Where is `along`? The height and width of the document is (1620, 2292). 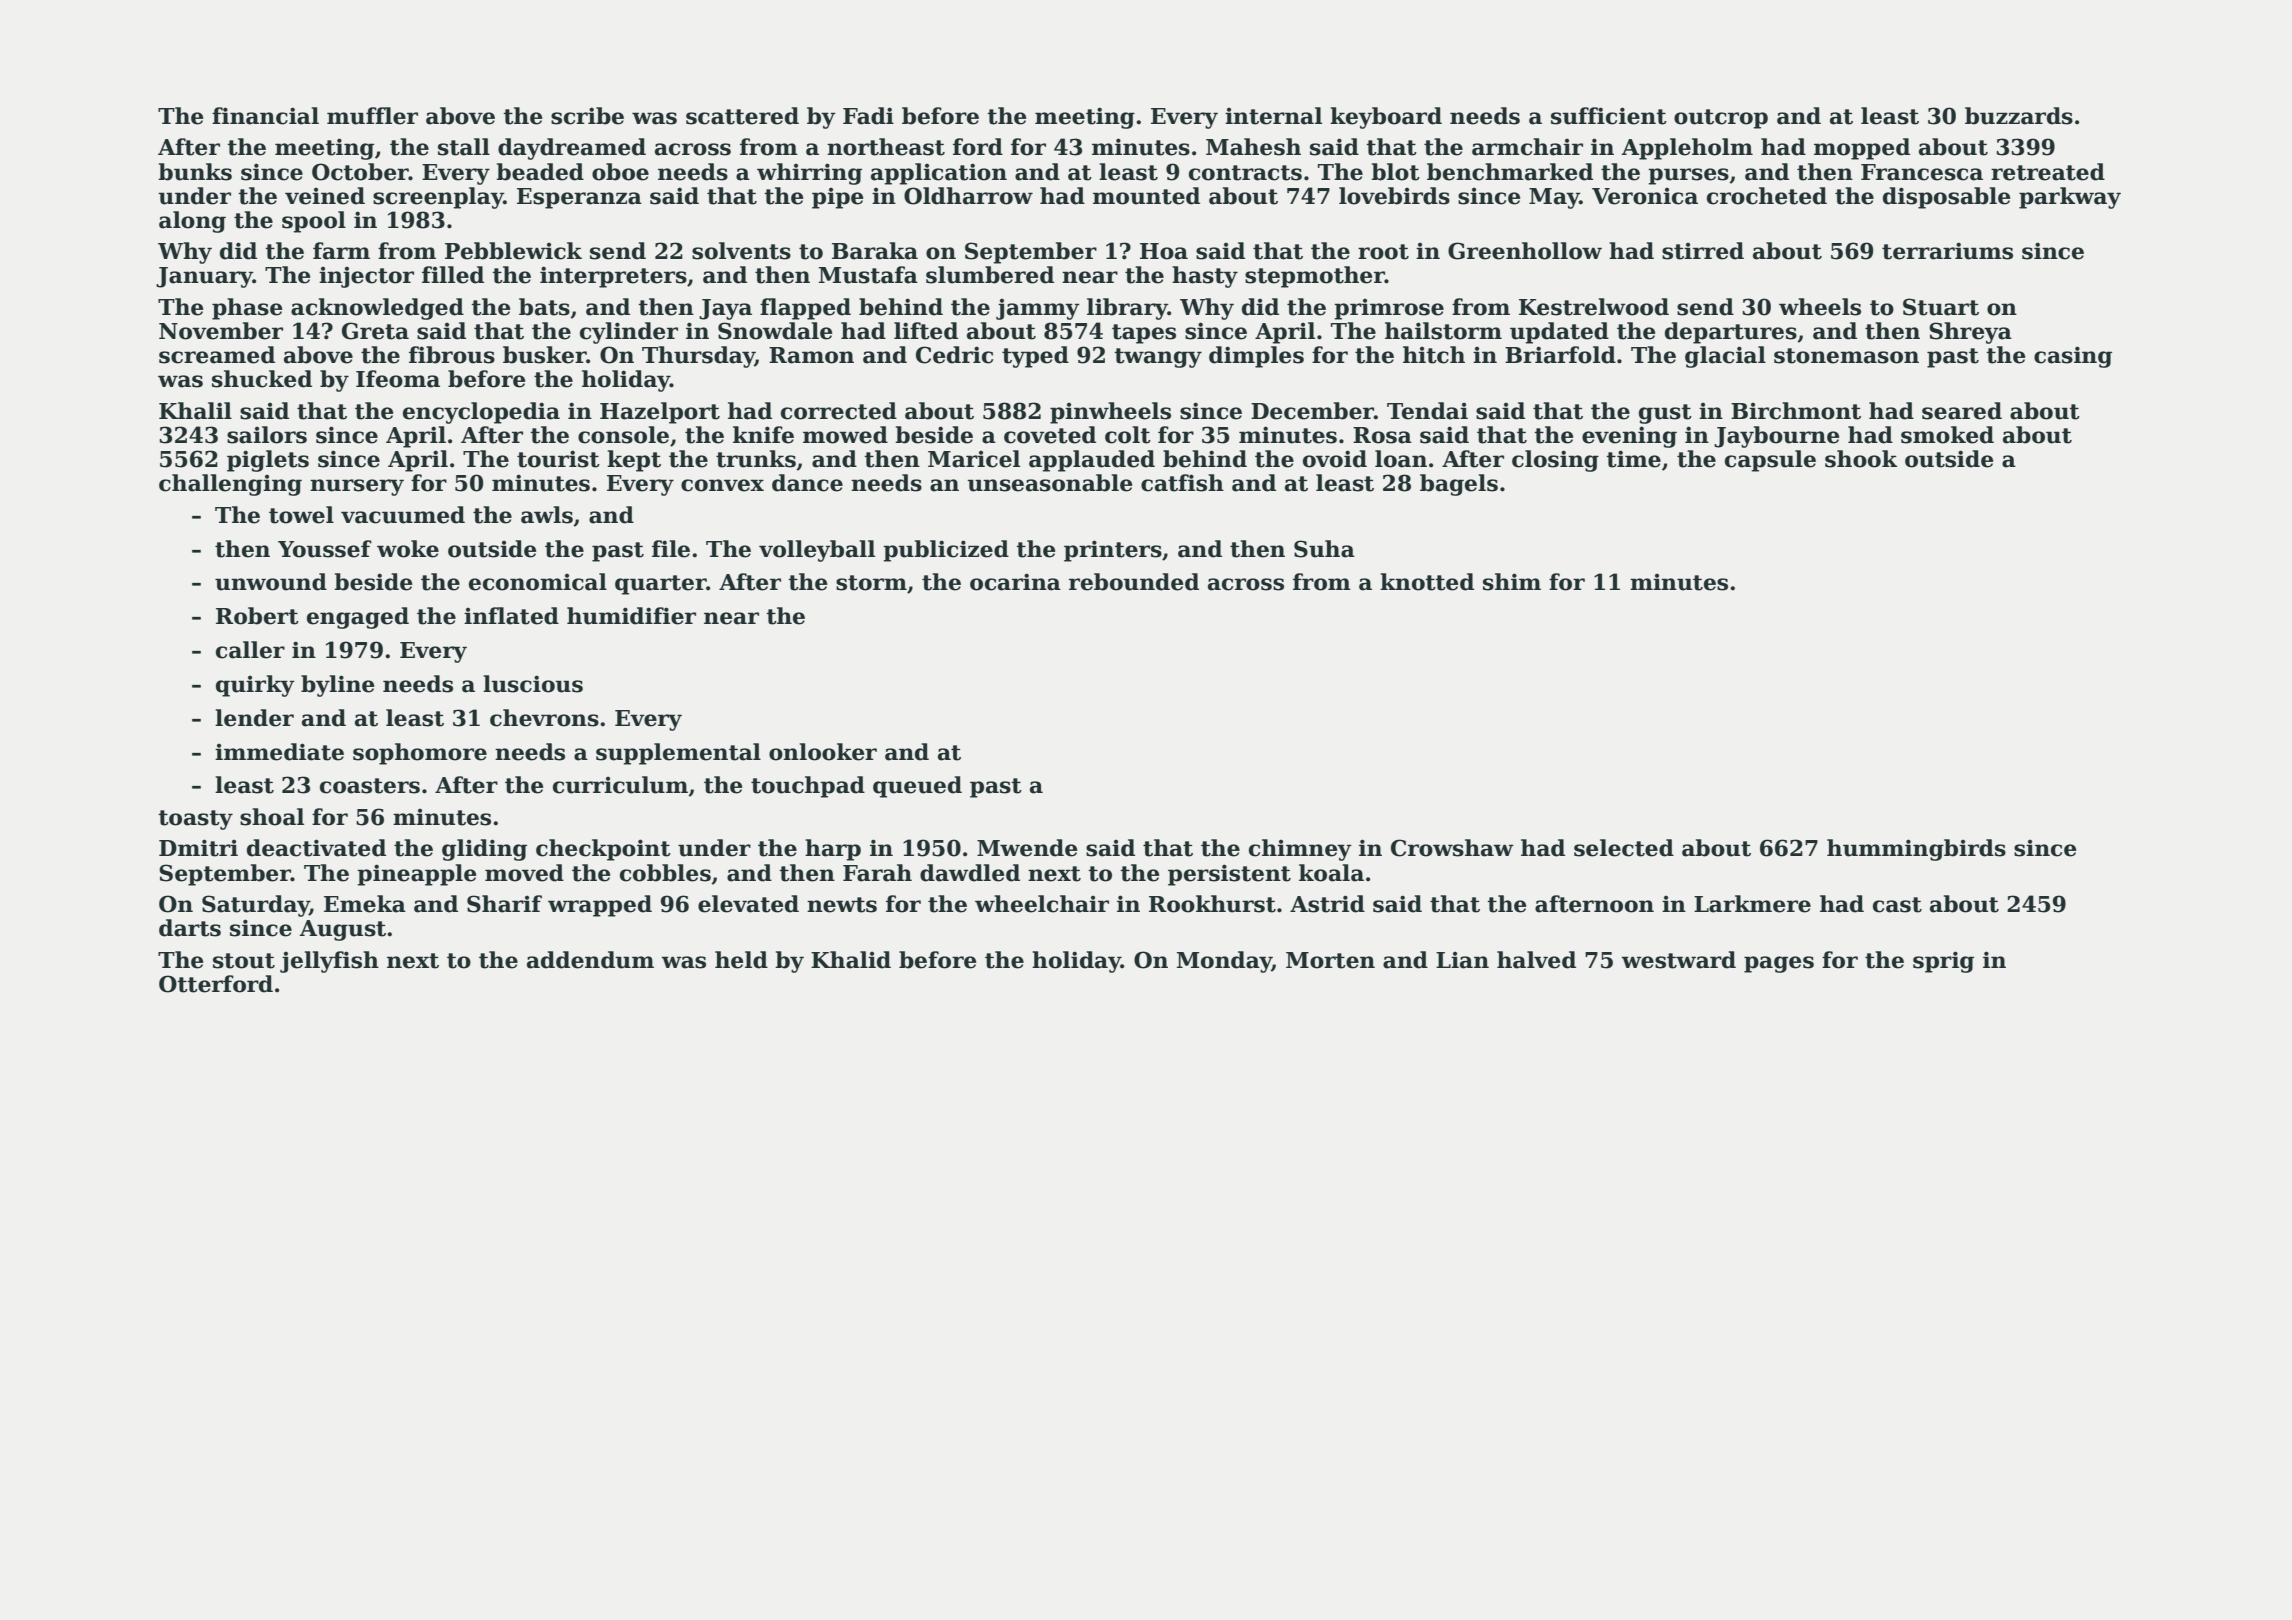 along is located at coordinates (192, 222).
